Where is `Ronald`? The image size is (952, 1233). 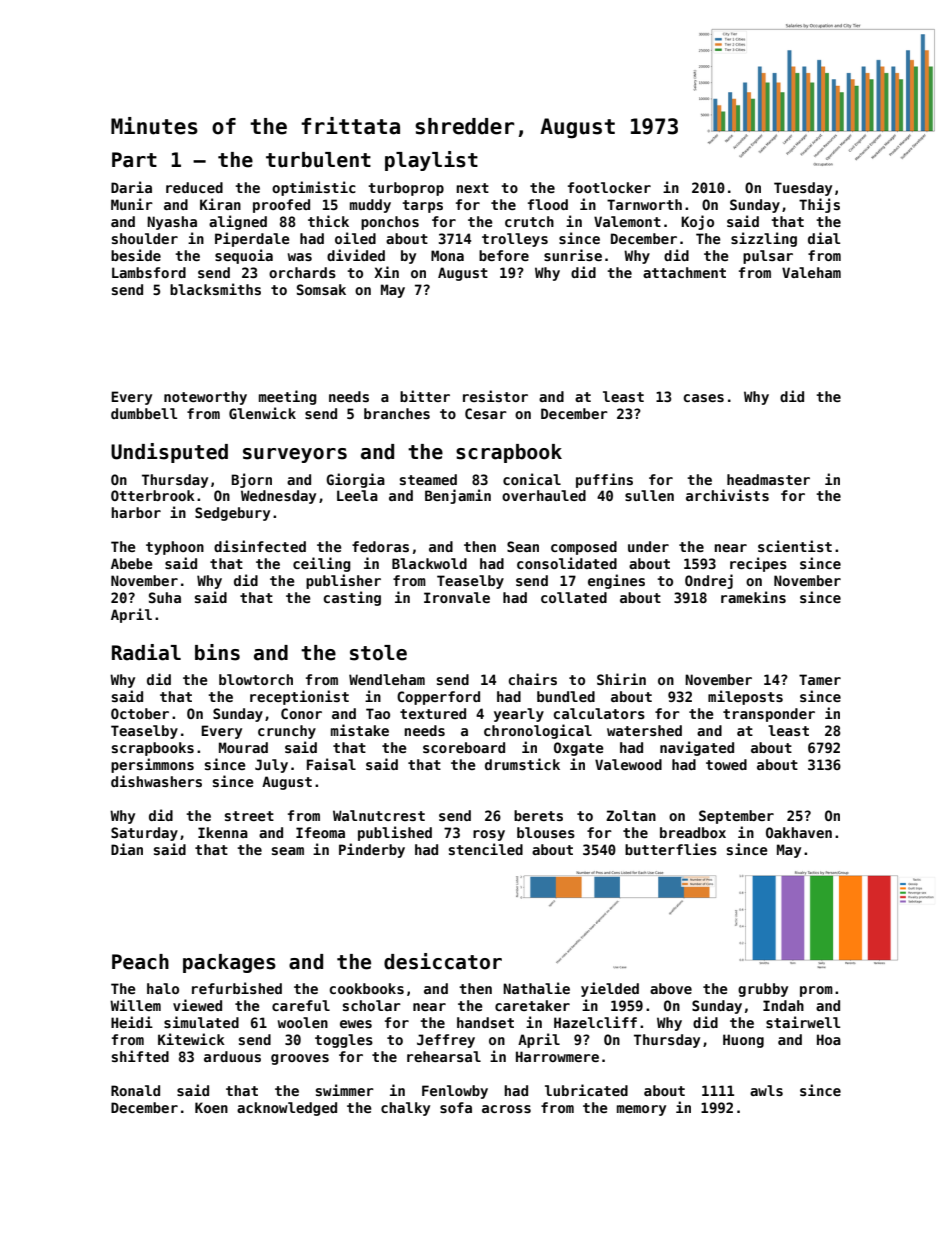
Ronald is located at coordinates (135, 1090).
